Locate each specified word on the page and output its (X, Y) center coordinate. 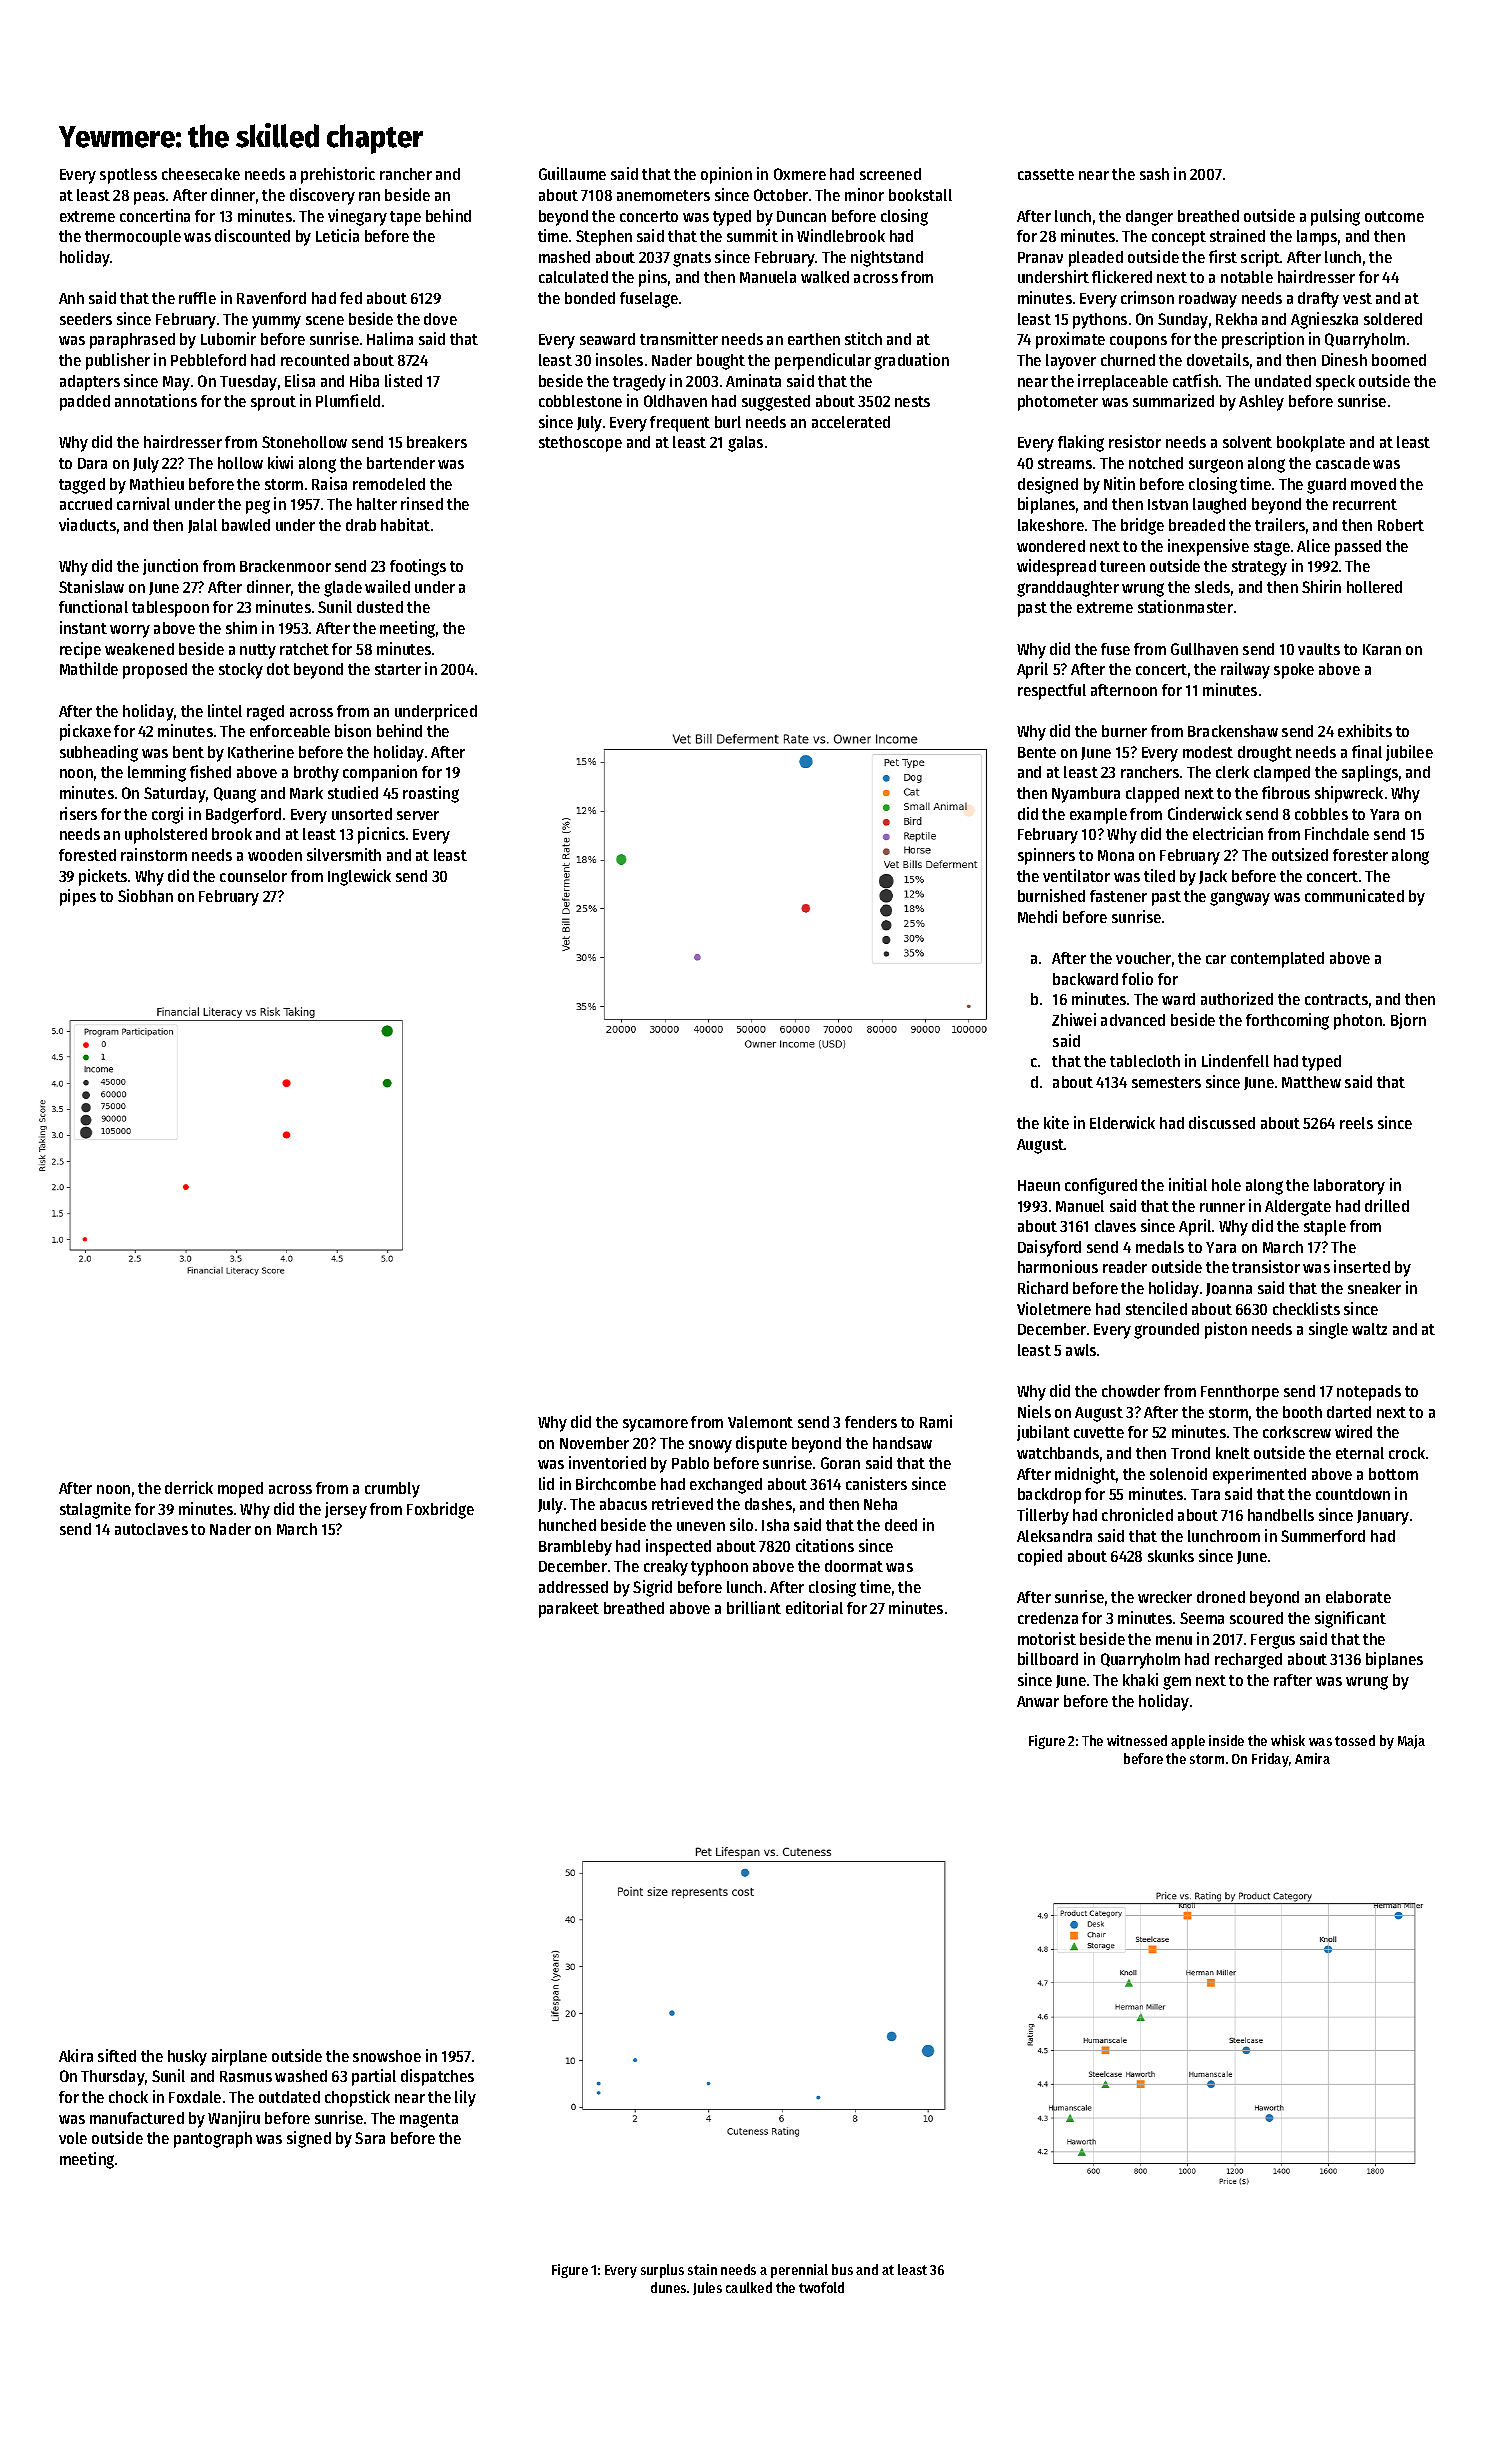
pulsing (1335, 217)
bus (842, 2269)
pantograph (213, 2140)
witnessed (1137, 1740)
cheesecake (201, 174)
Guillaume (572, 173)
